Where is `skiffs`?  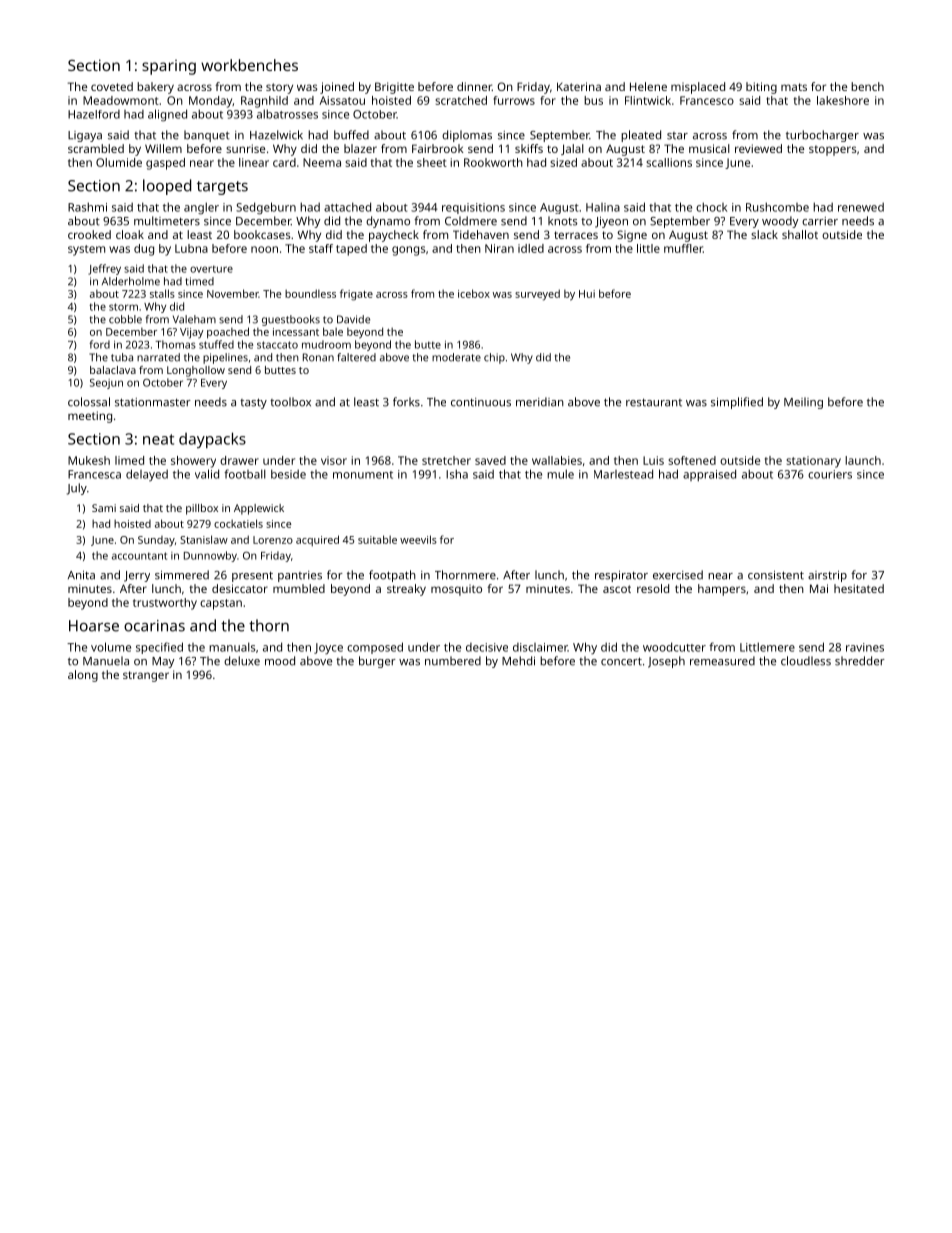
skiffs is located at coordinates (529, 148).
